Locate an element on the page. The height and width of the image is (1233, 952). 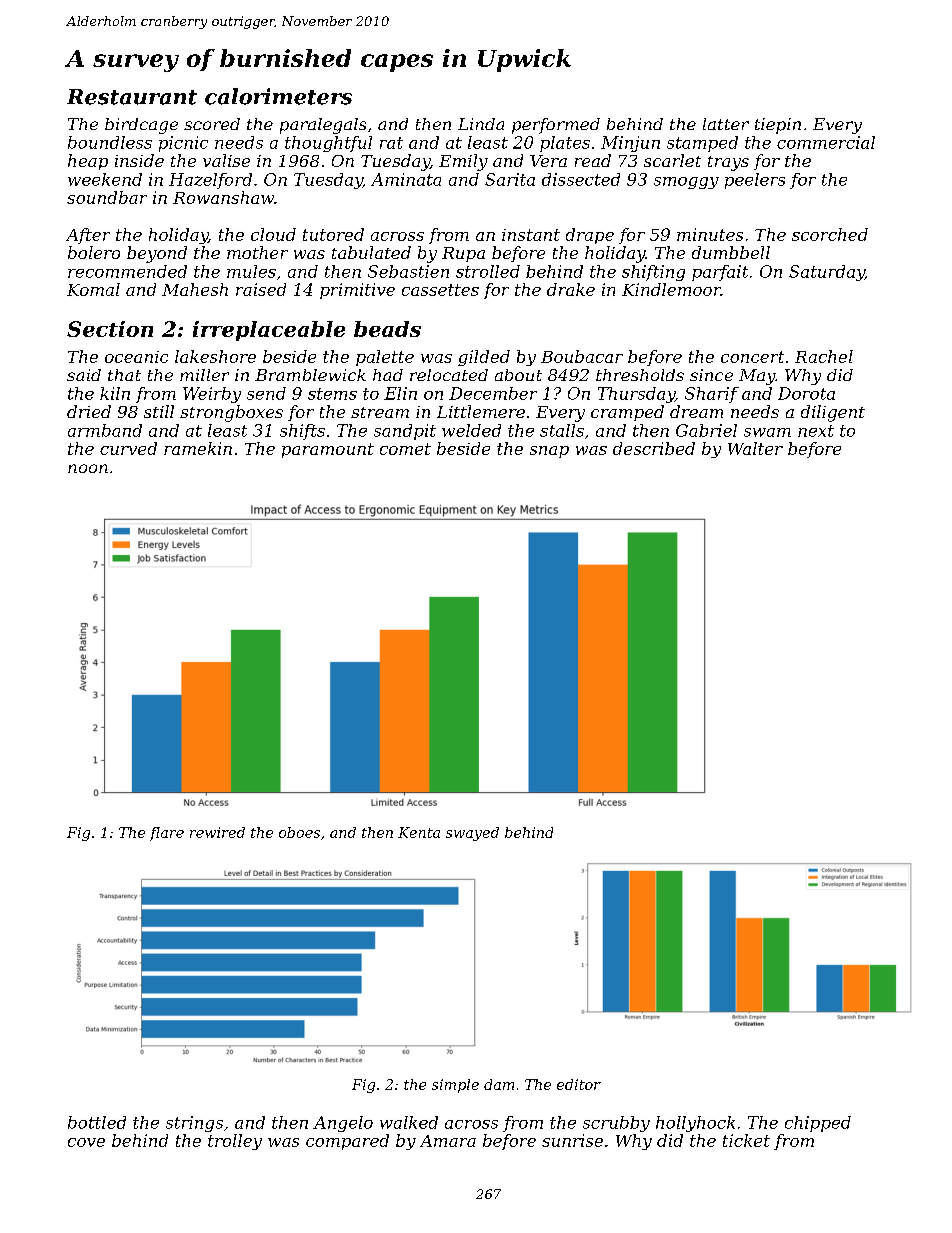
trolley is located at coordinates (235, 1142).
